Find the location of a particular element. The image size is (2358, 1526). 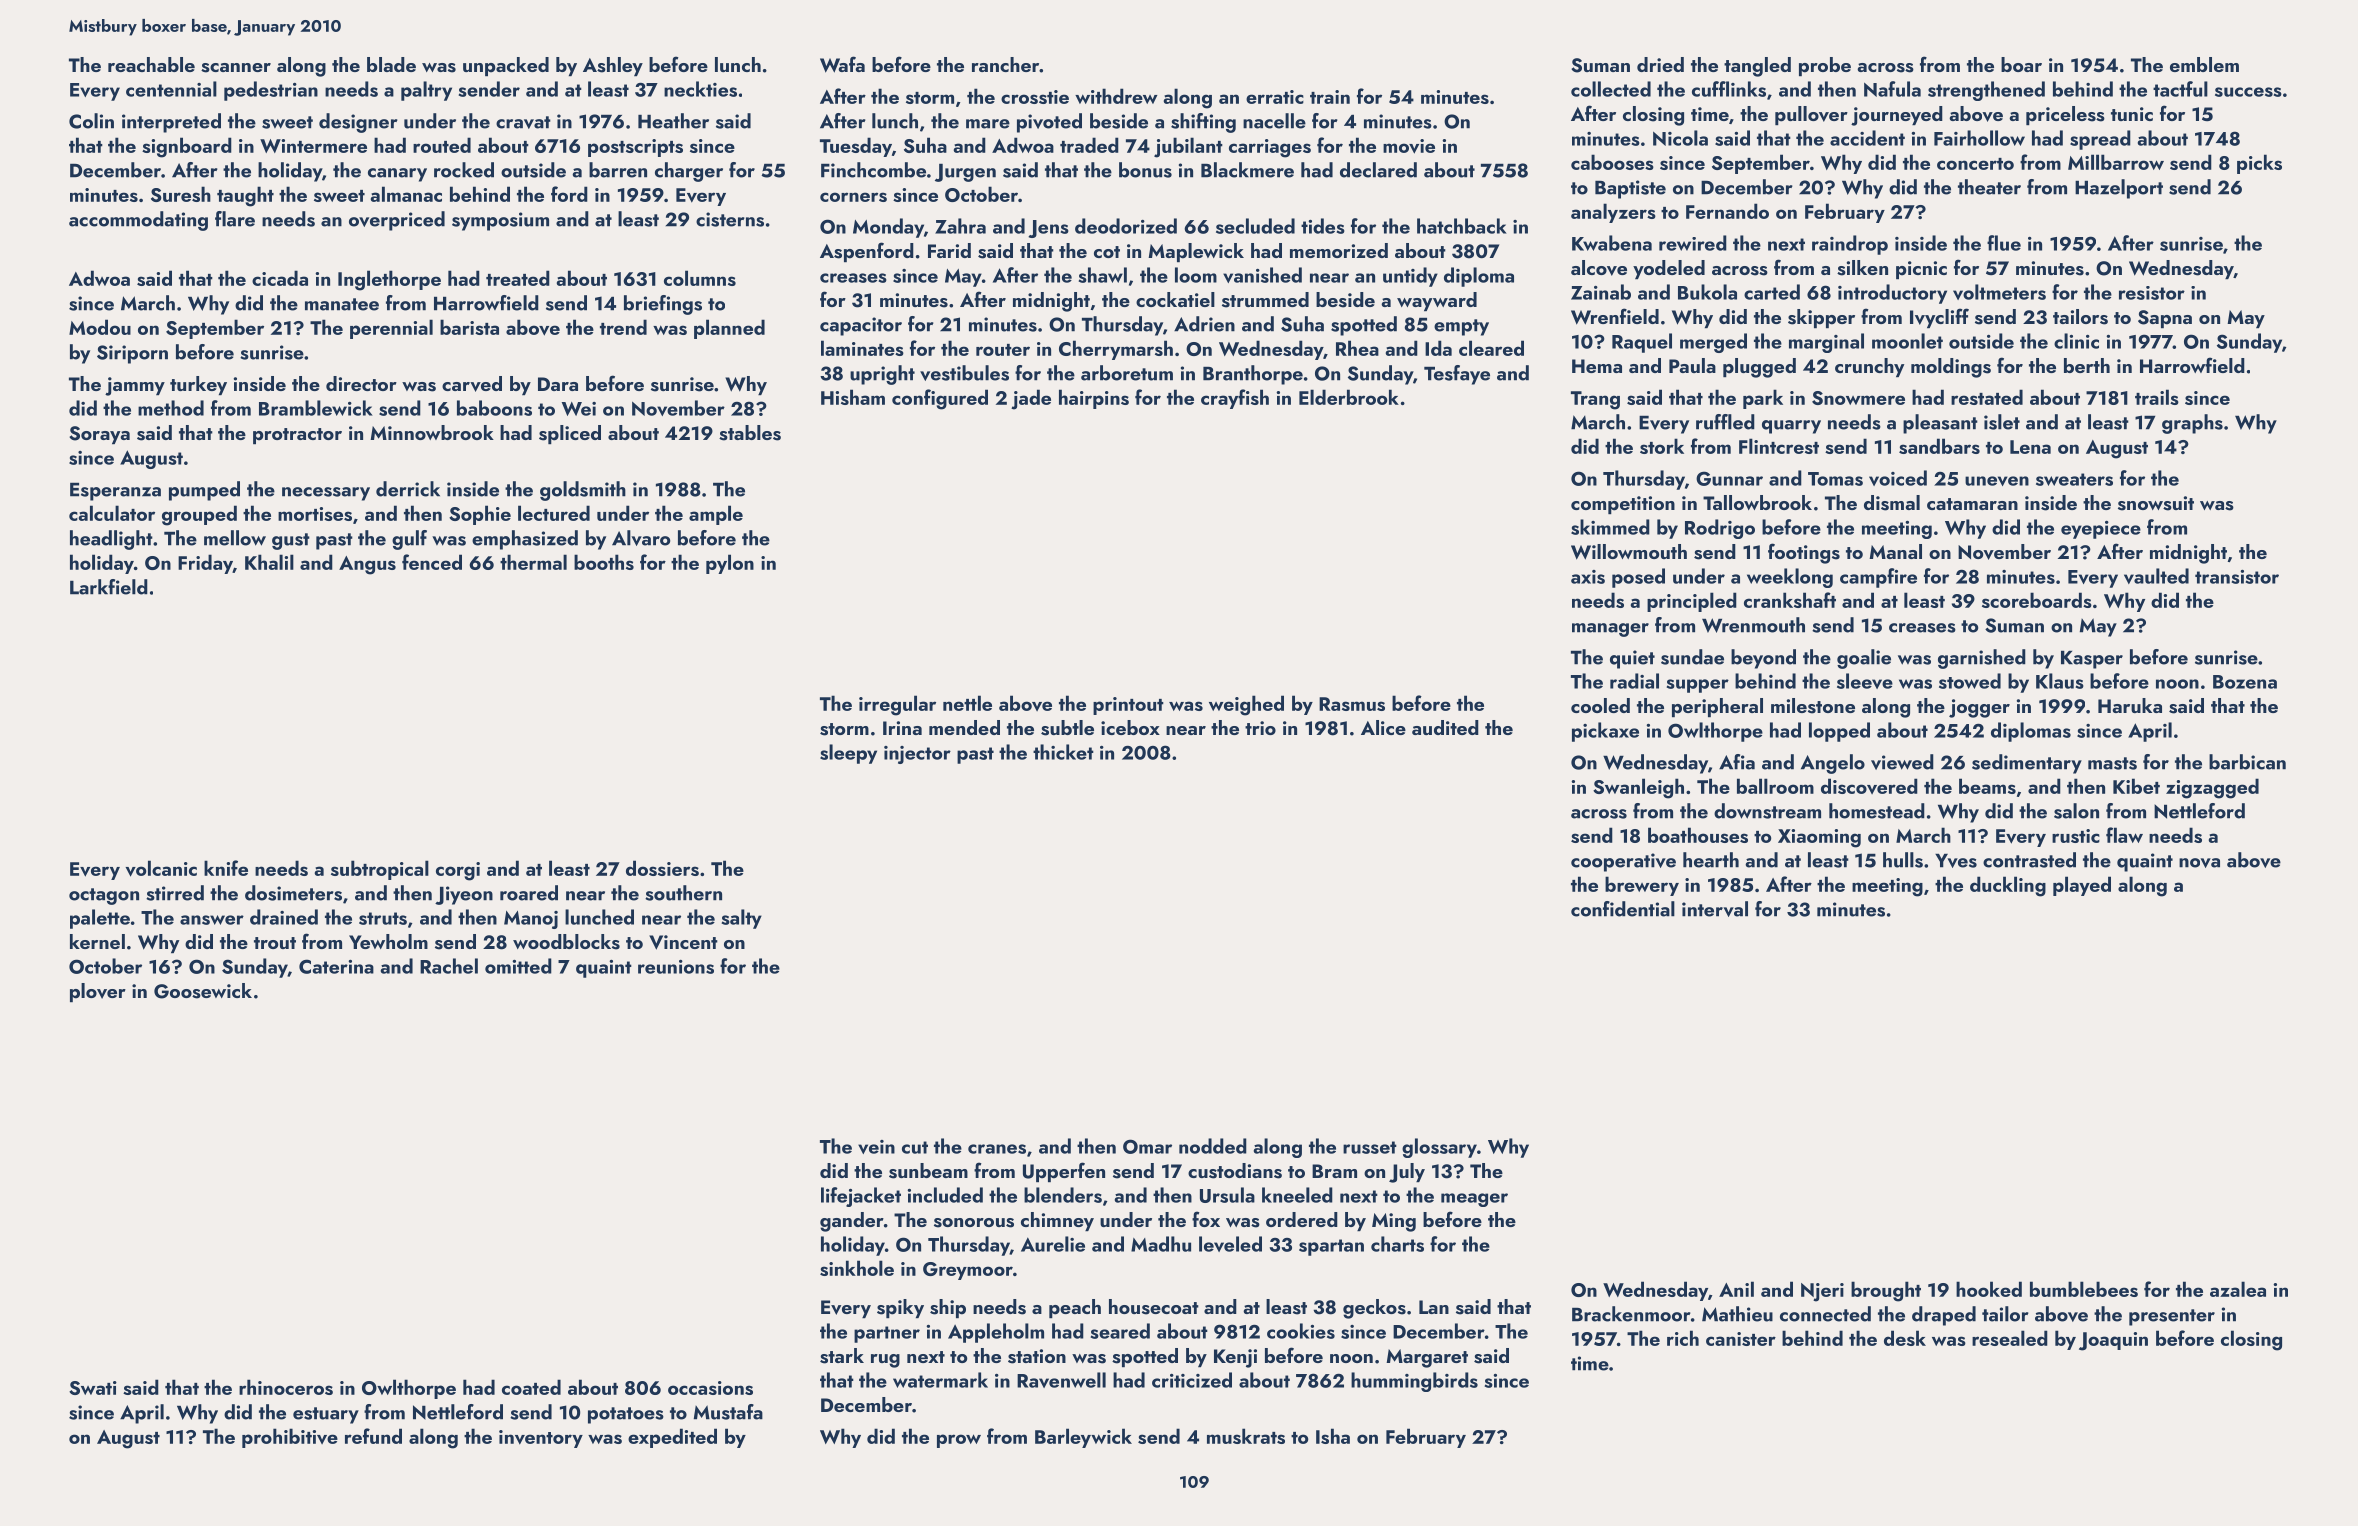

prow is located at coordinates (959, 1441).
